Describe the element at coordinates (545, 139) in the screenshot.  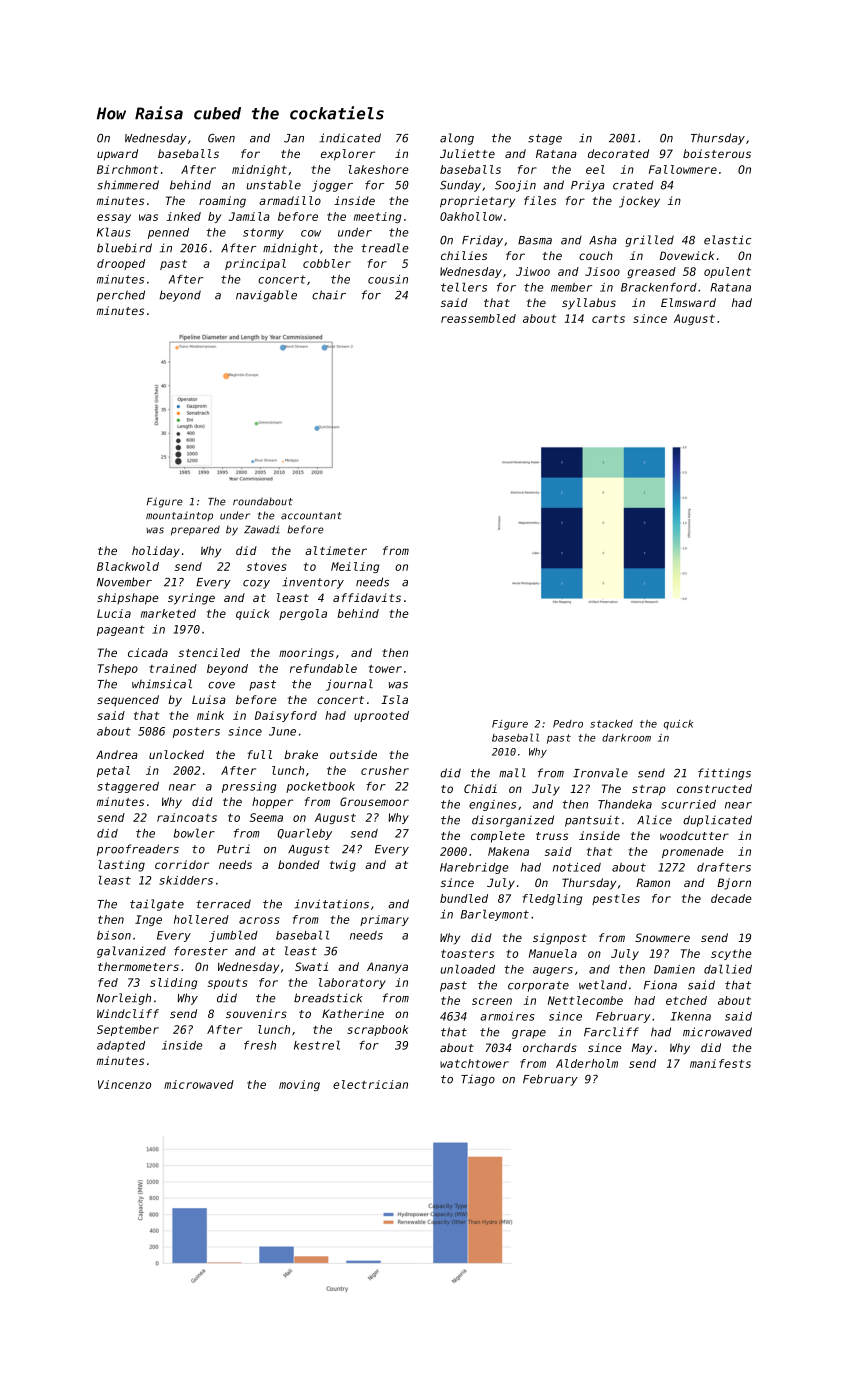
I see `stage` at that location.
